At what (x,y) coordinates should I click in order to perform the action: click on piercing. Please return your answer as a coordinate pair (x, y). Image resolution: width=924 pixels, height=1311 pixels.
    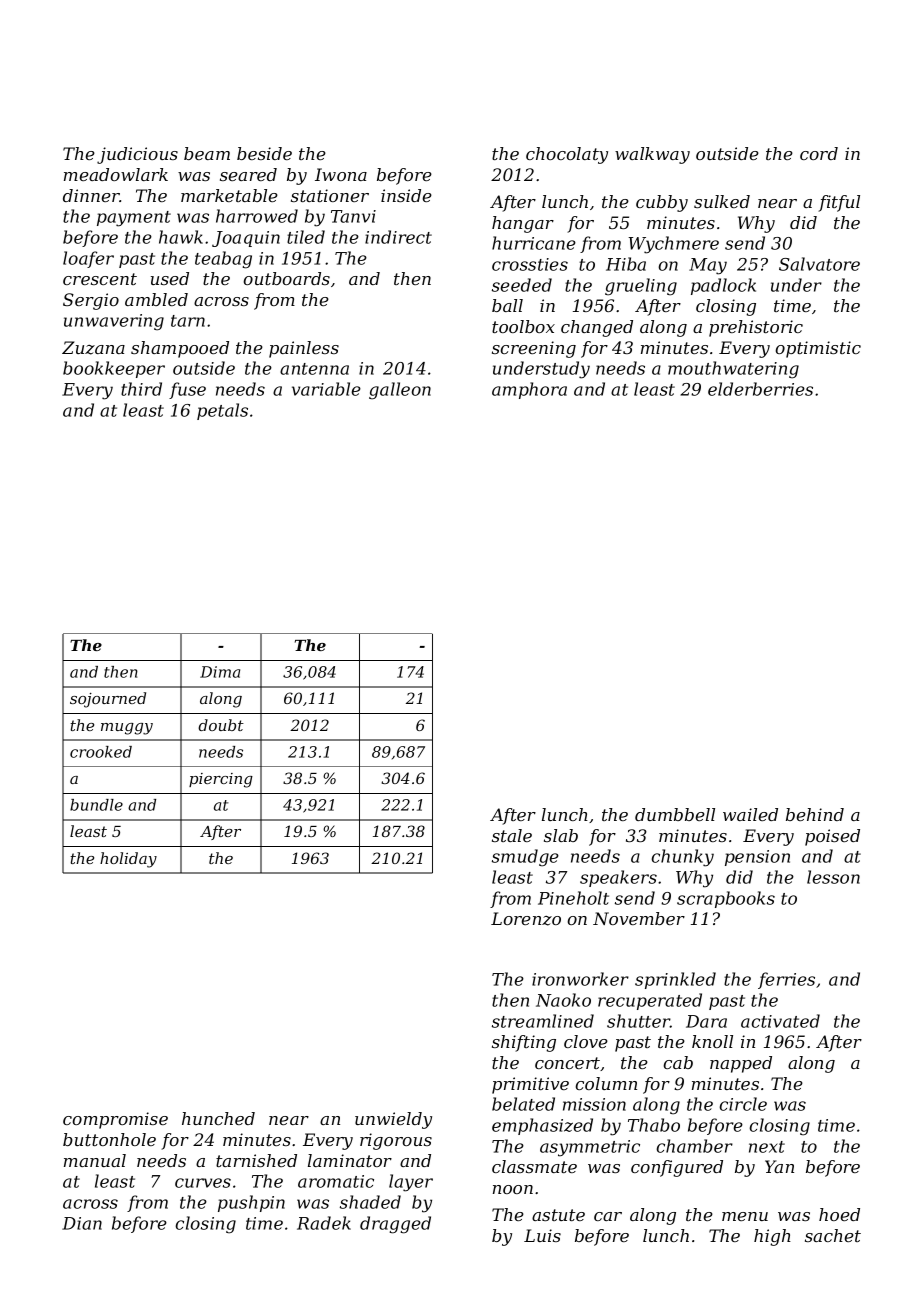
    Looking at the image, I should click on (221, 780).
